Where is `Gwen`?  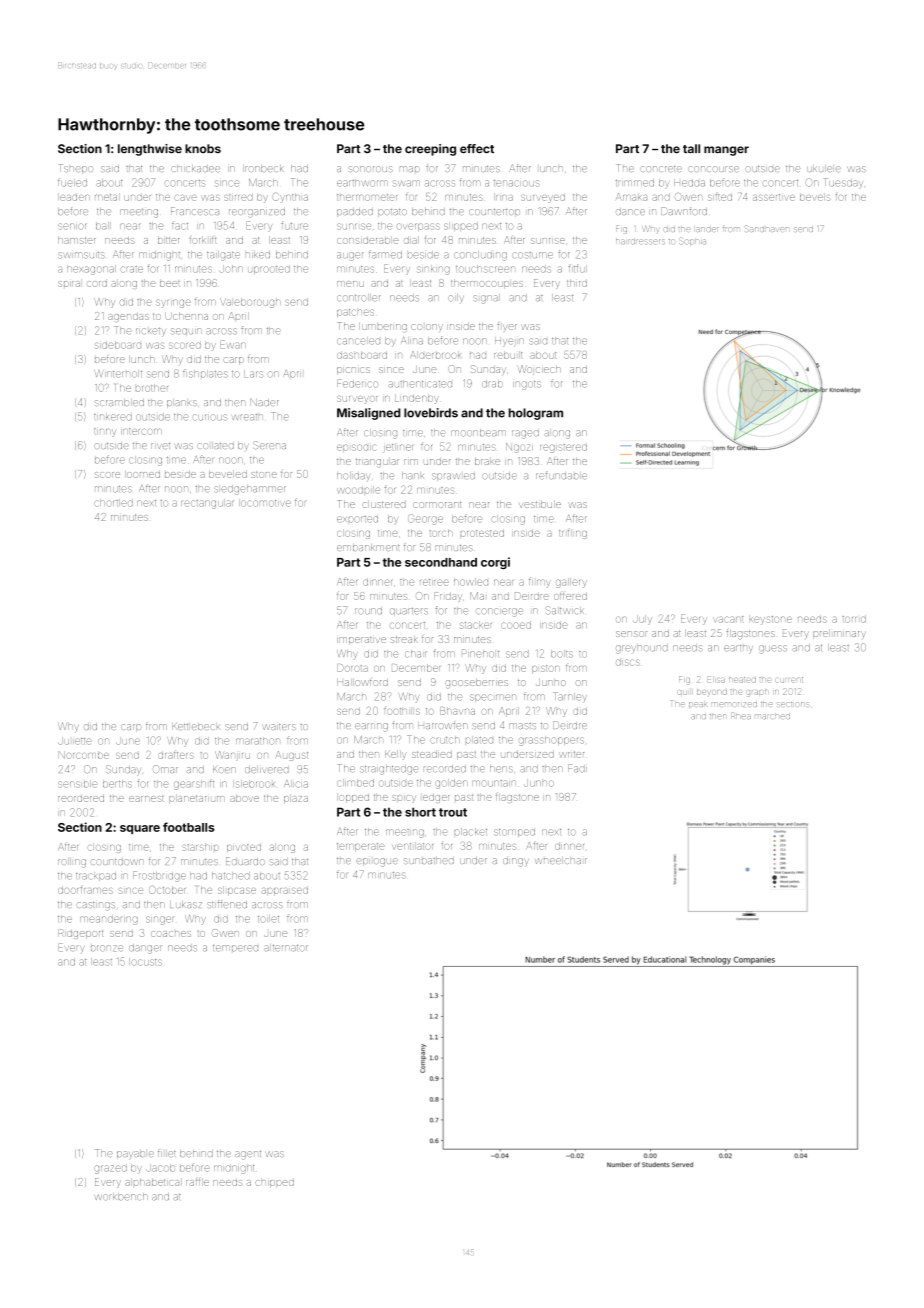 Gwen is located at coordinates (225, 933).
